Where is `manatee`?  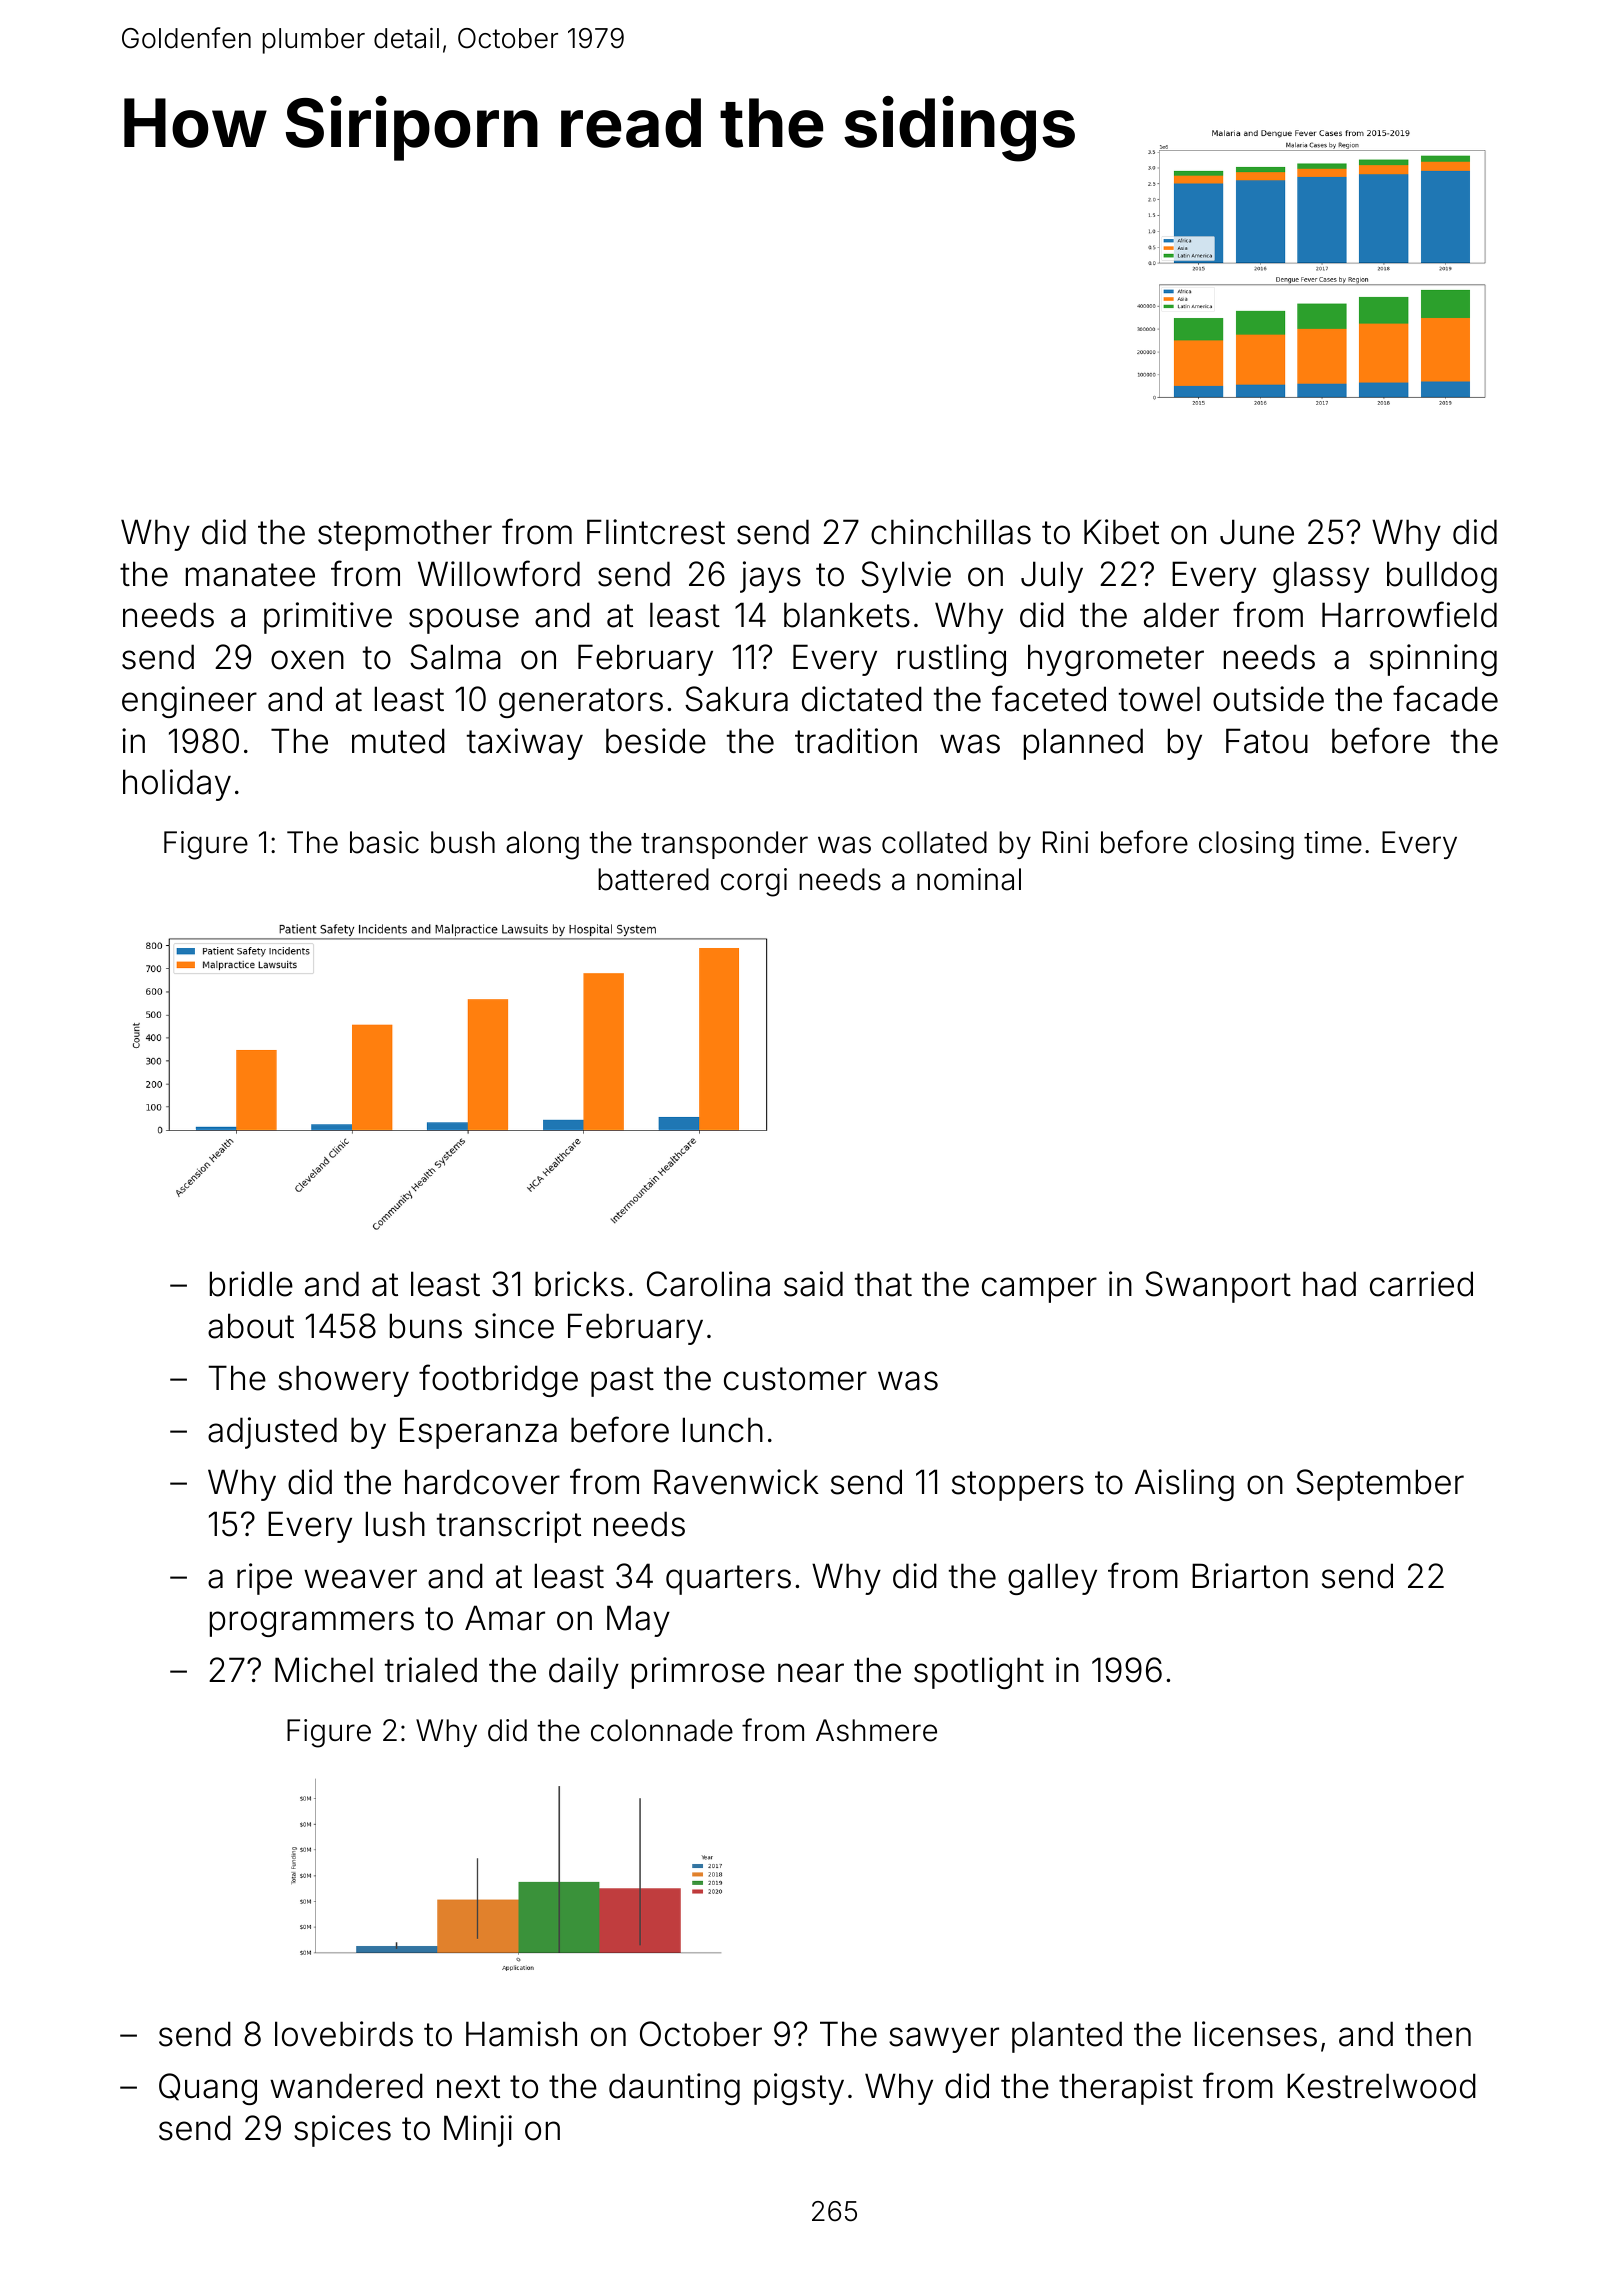 manatee is located at coordinates (250, 575).
